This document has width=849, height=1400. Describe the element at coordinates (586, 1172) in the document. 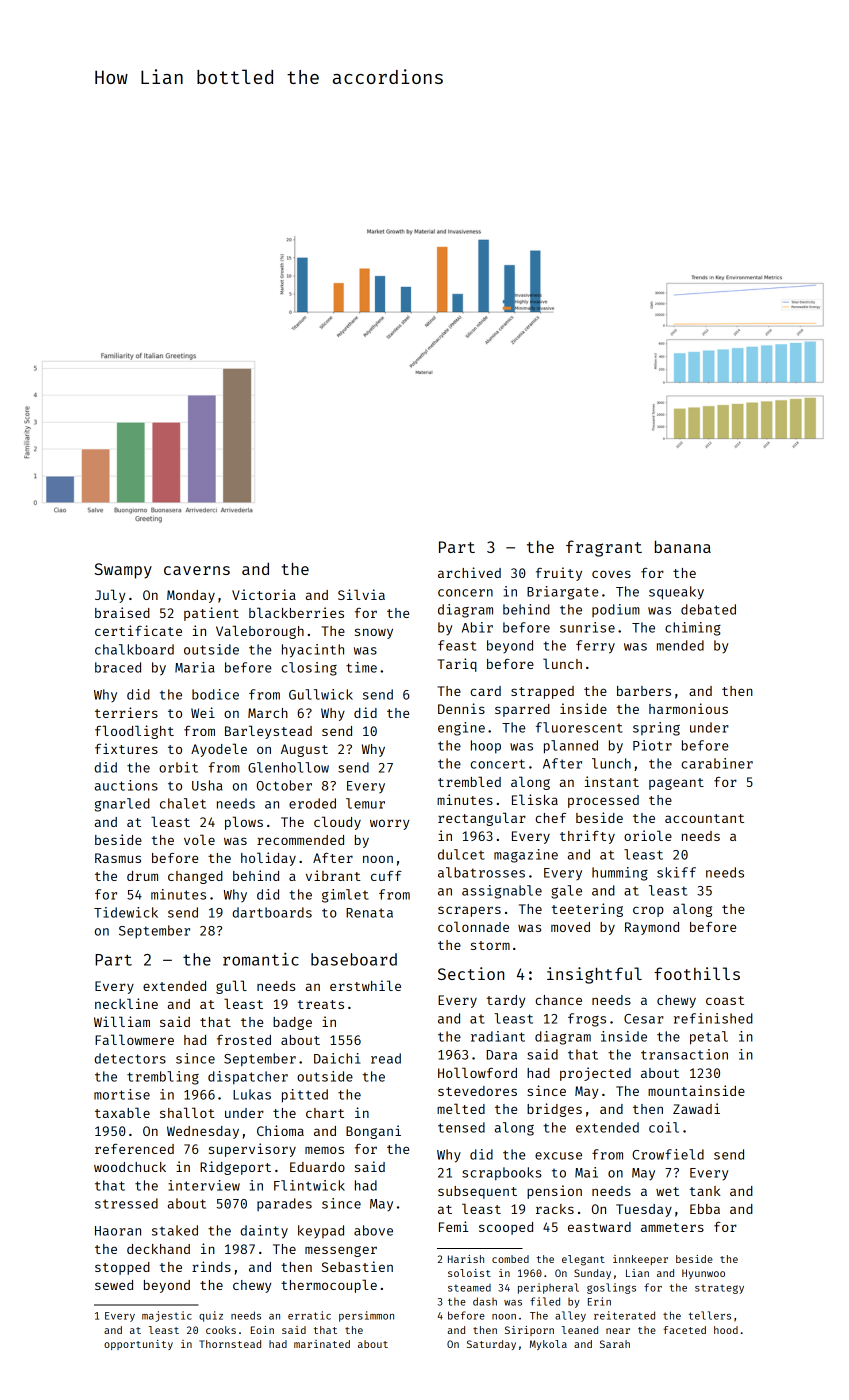

I see `Mai` at that location.
